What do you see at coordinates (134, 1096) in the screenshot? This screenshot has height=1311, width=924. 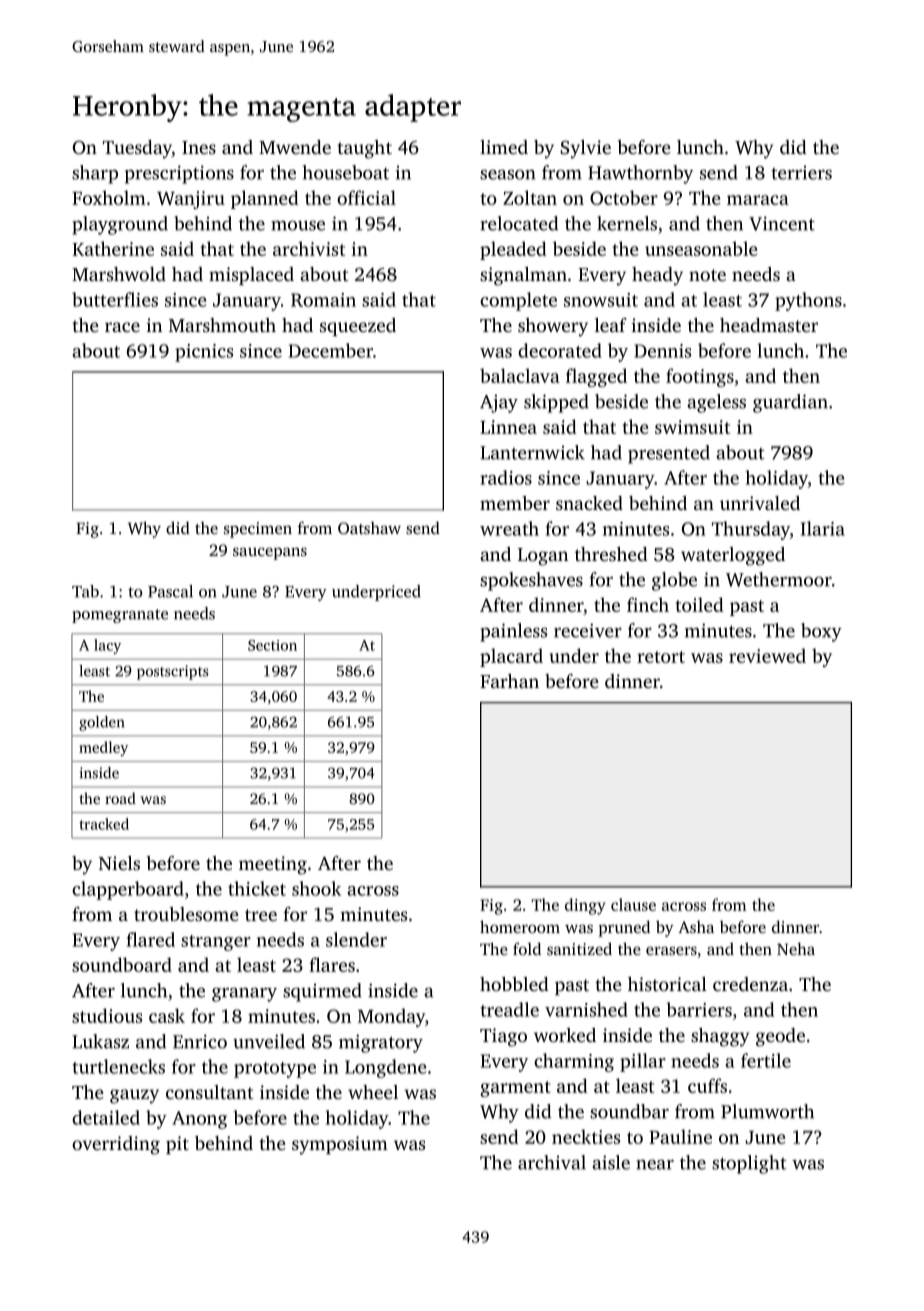 I see `gauzy` at bounding box center [134, 1096].
